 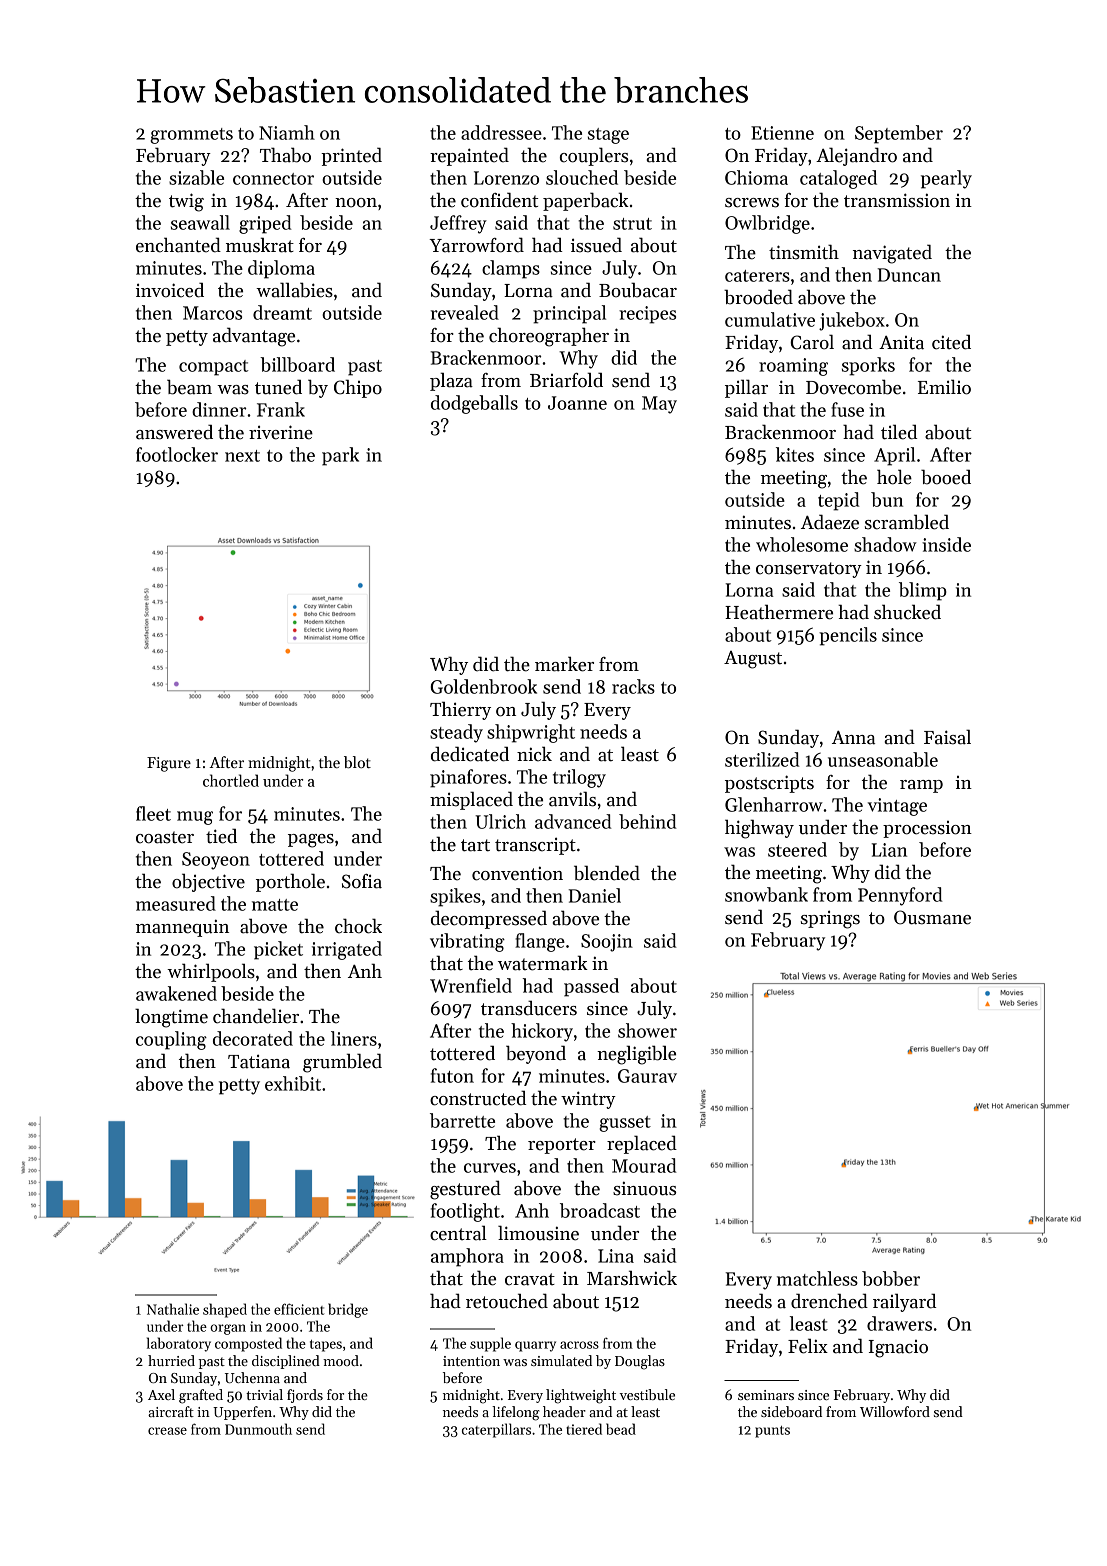 I want to click on plaza, so click(x=451, y=381).
